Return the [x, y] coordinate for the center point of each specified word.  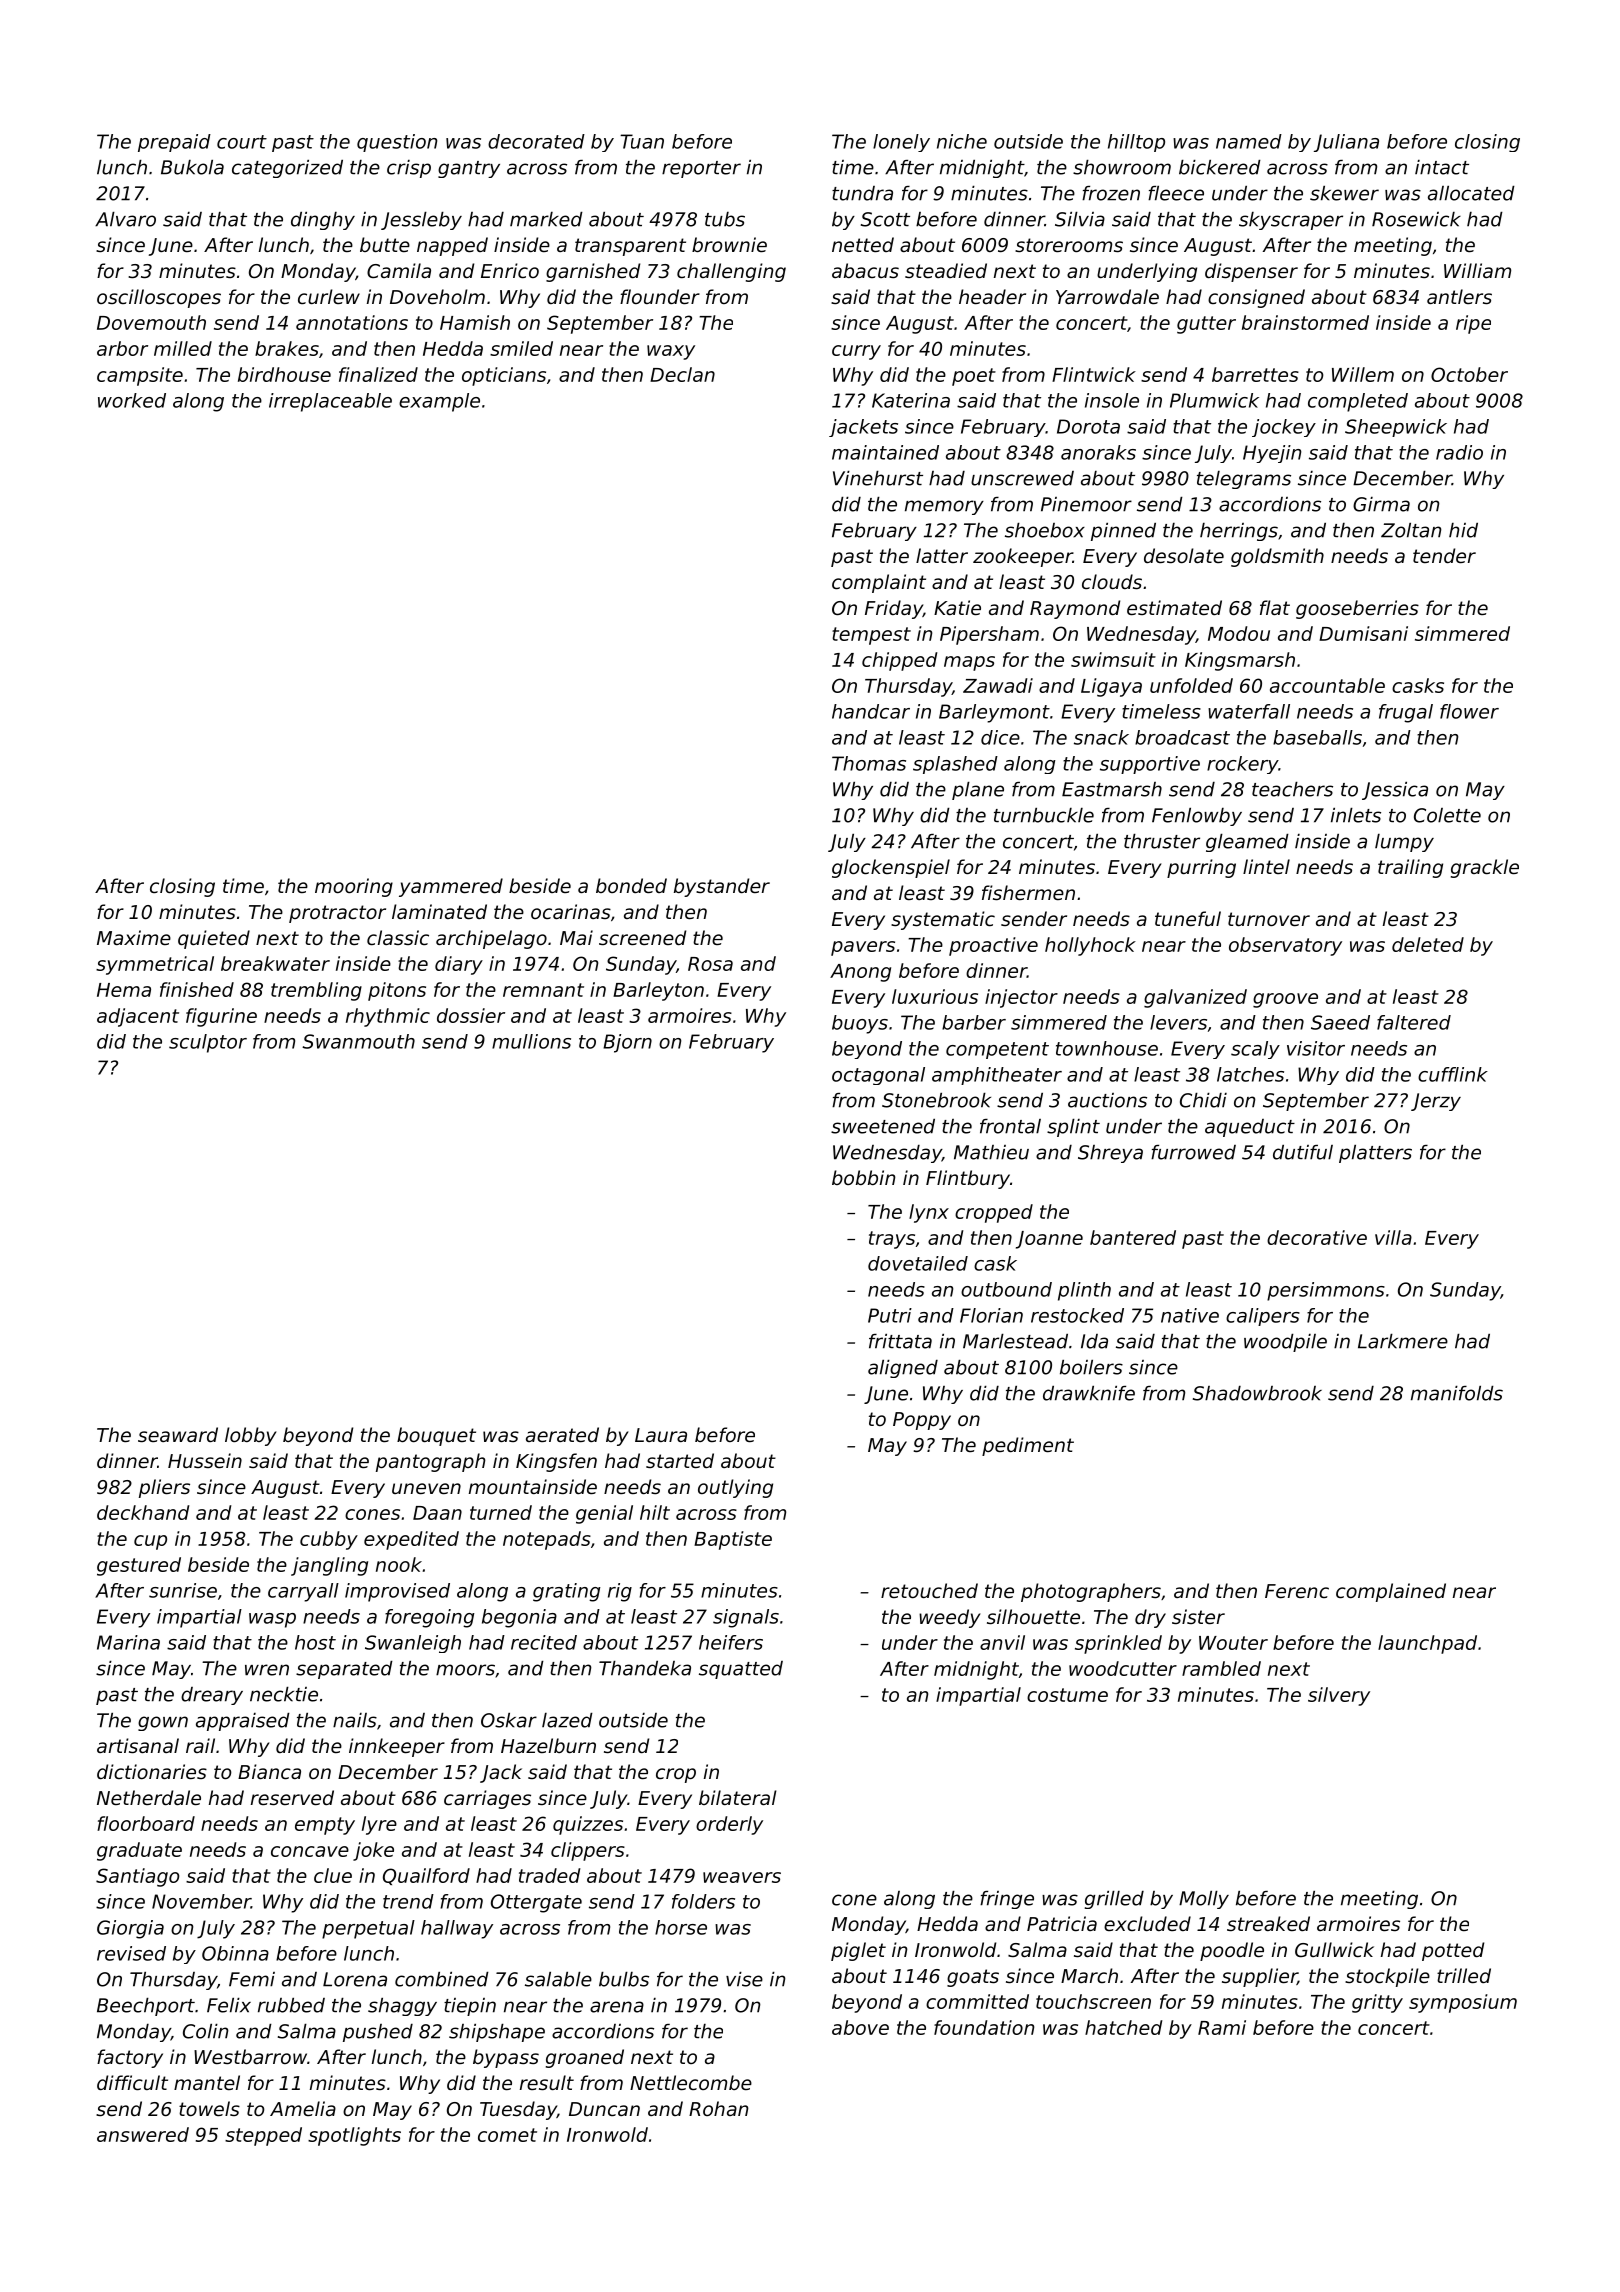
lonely [901, 143]
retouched [929, 1590]
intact [1442, 167]
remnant [543, 990]
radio [1459, 452]
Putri [890, 1315]
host [315, 1642]
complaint [879, 583]
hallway [457, 1929]
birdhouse [284, 374]
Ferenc [1297, 1591]
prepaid [174, 143]
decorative [1317, 1237]
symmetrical [155, 965]
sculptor [208, 1043]
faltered [1414, 1022]
